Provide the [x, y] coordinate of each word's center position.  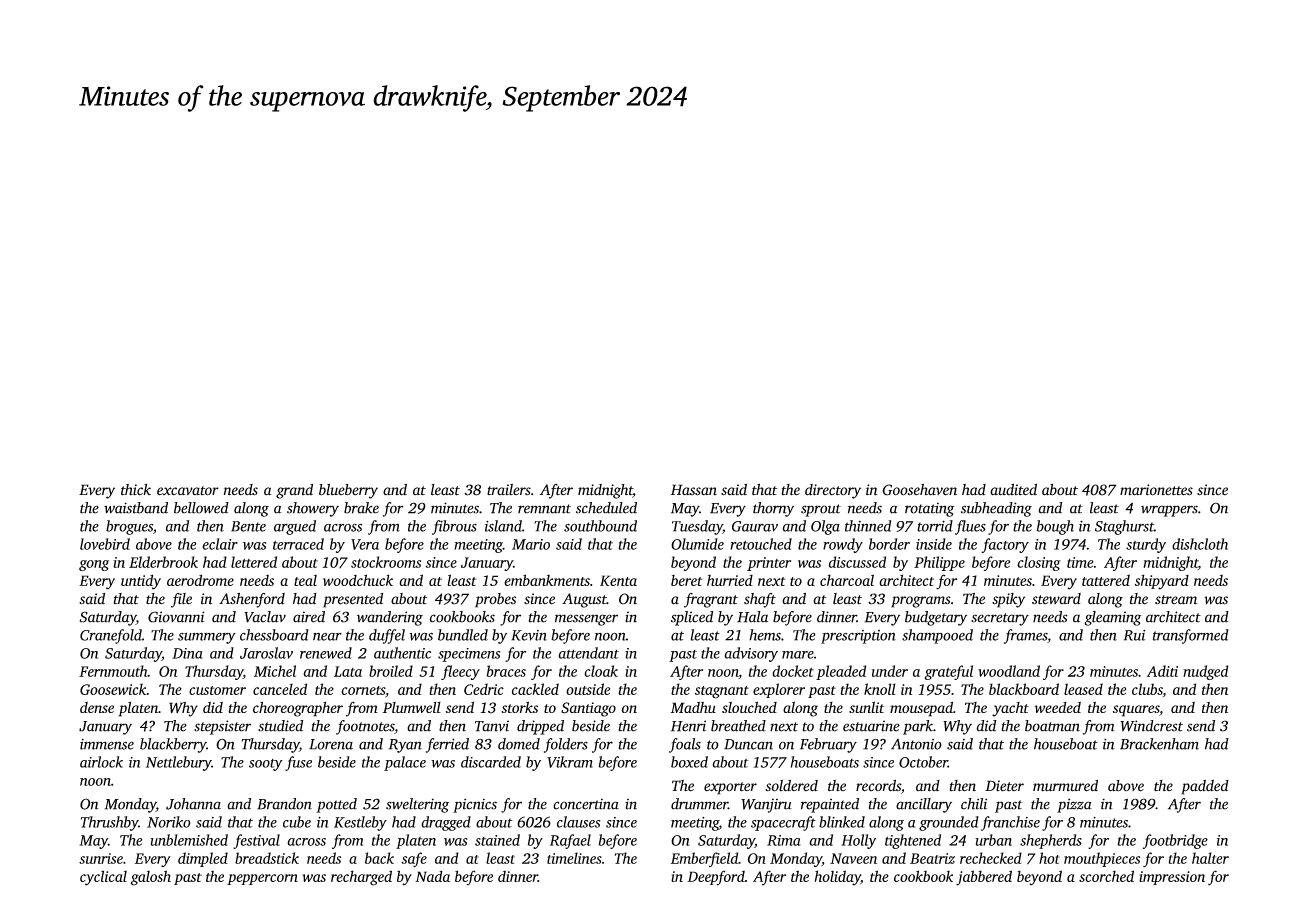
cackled [535, 689]
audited [1013, 490]
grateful [949, 672]
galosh [151, 878]
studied [280, 726]
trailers [509, 490]
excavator [188, 491]
